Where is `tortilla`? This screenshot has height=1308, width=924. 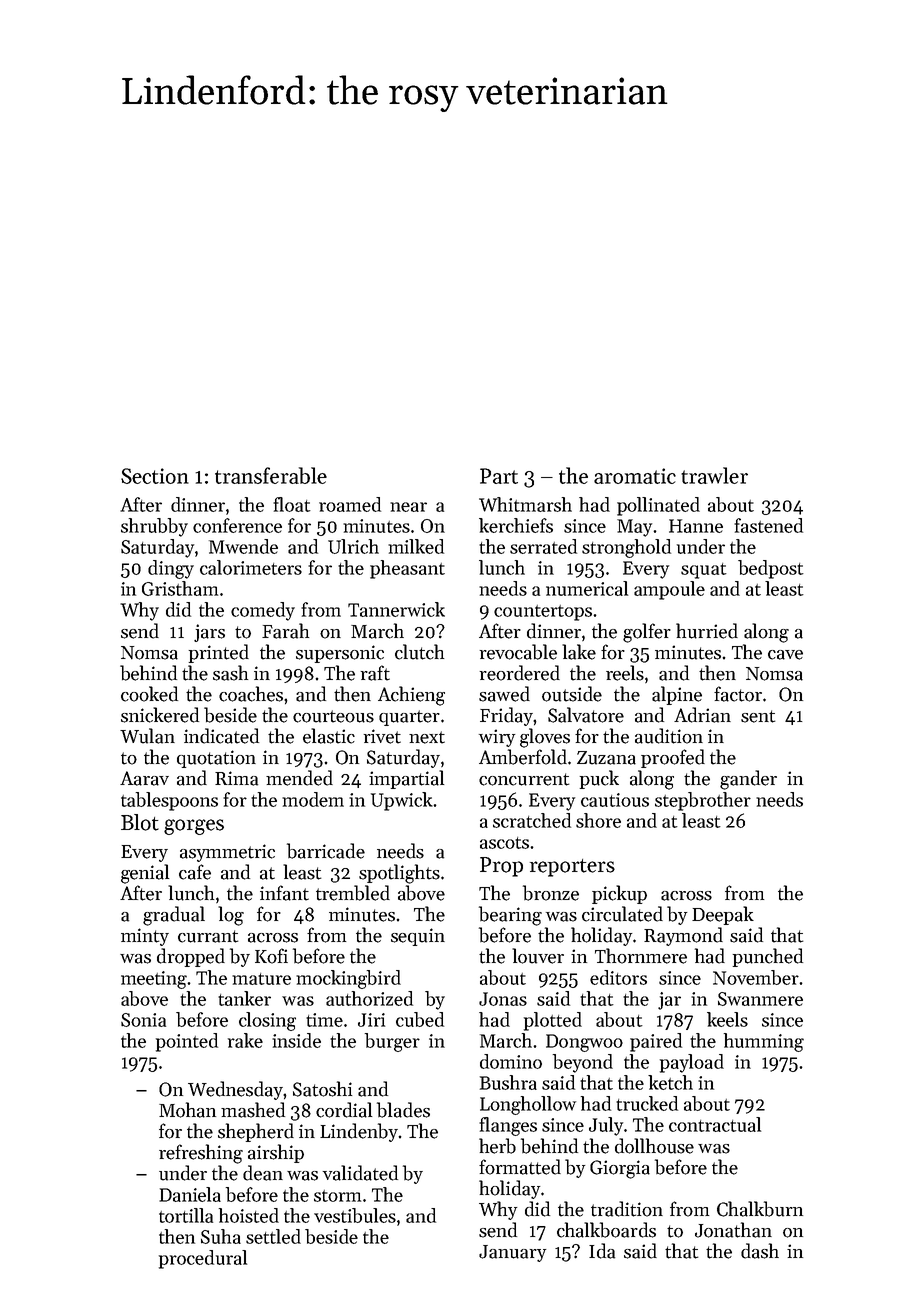
tortilla is located at coordinates (186, 1215).
